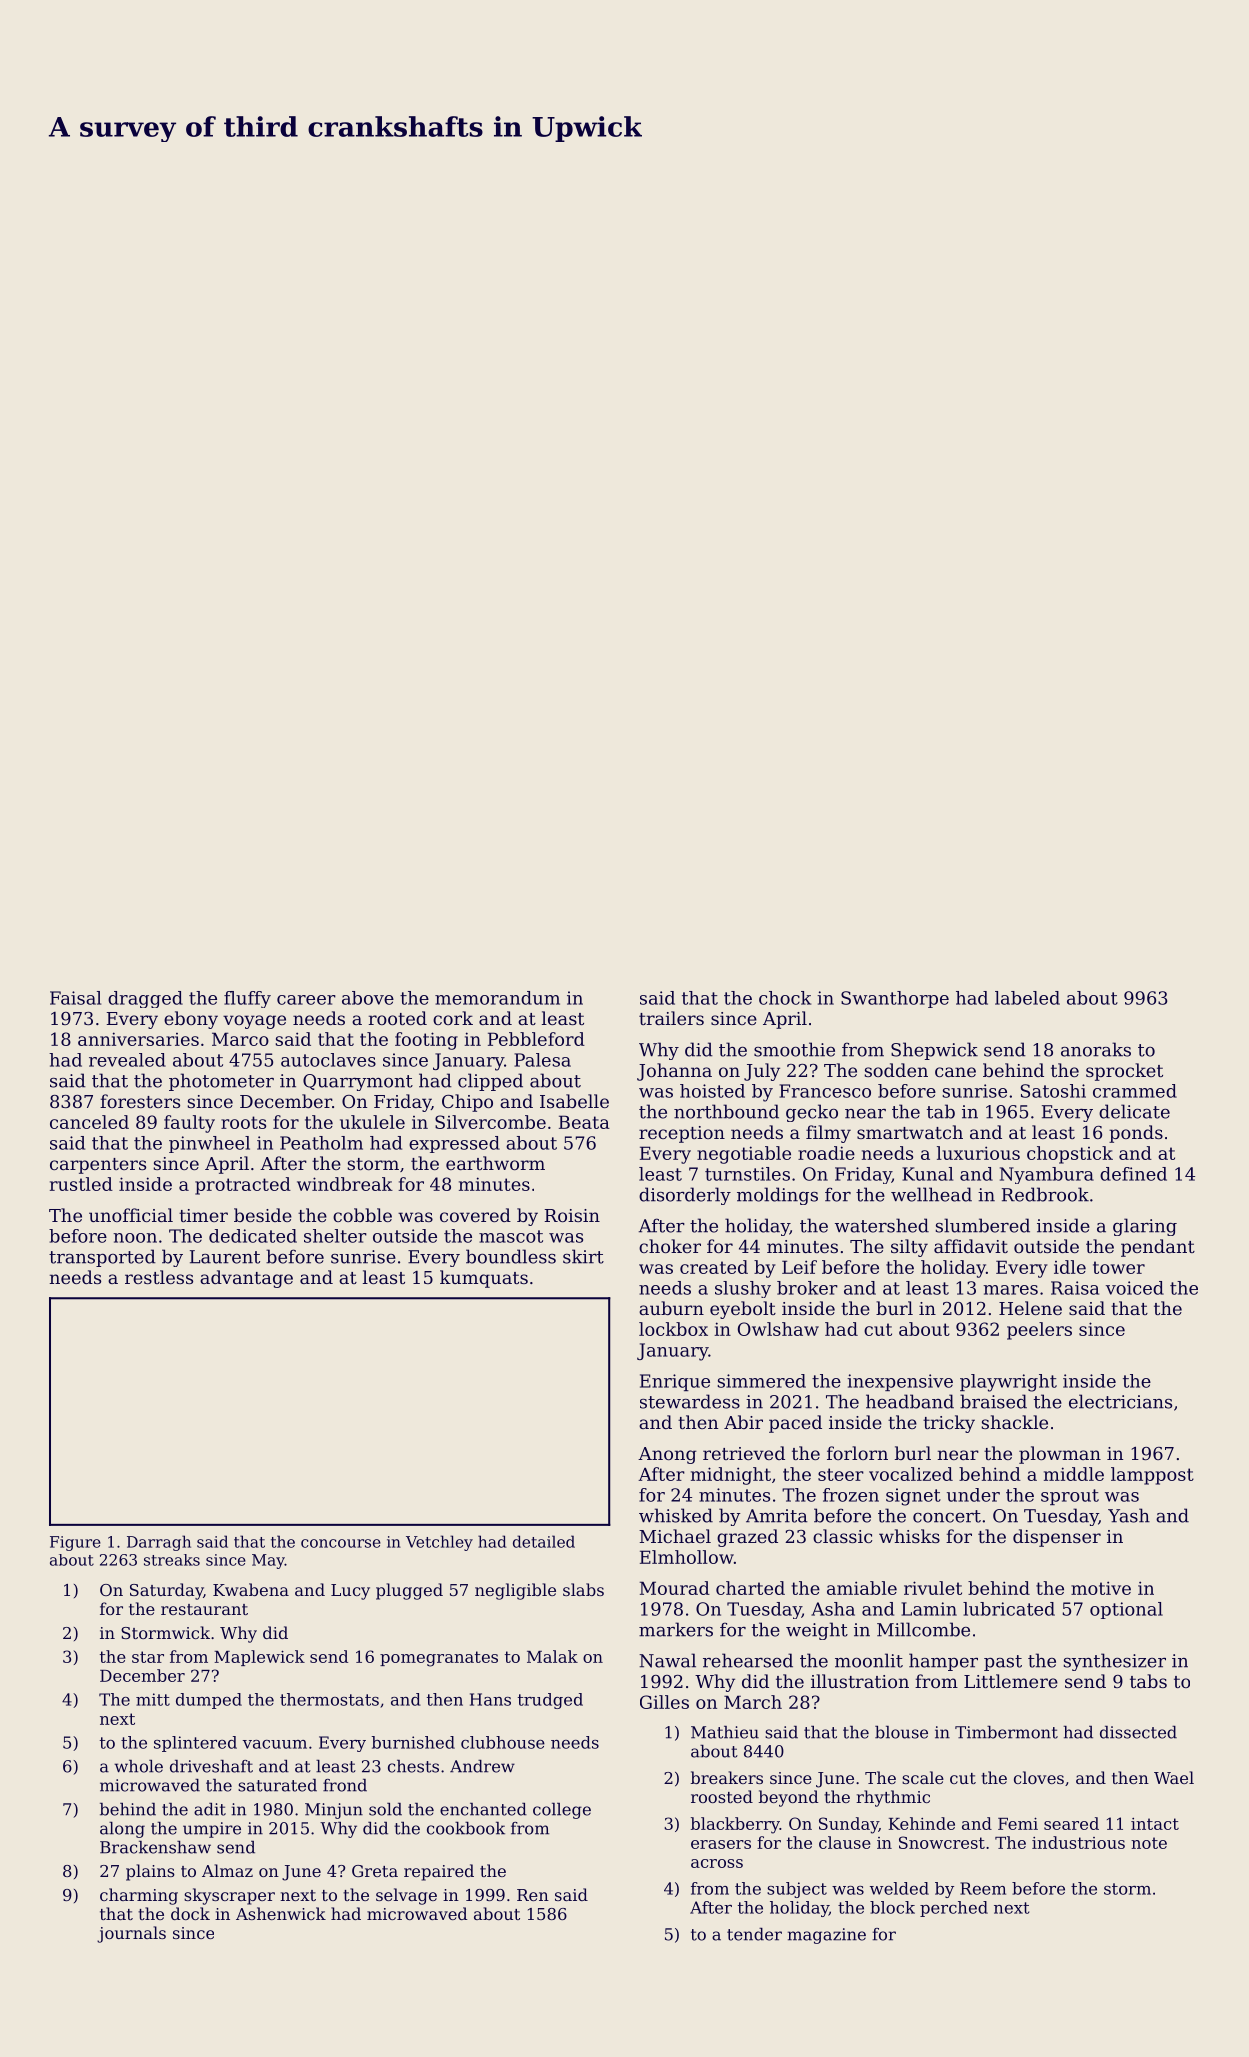 The image size is (1249, 2057). Describe the element at coordinates (341, 1543) in the screenshot. I see `concourse` at that location.
